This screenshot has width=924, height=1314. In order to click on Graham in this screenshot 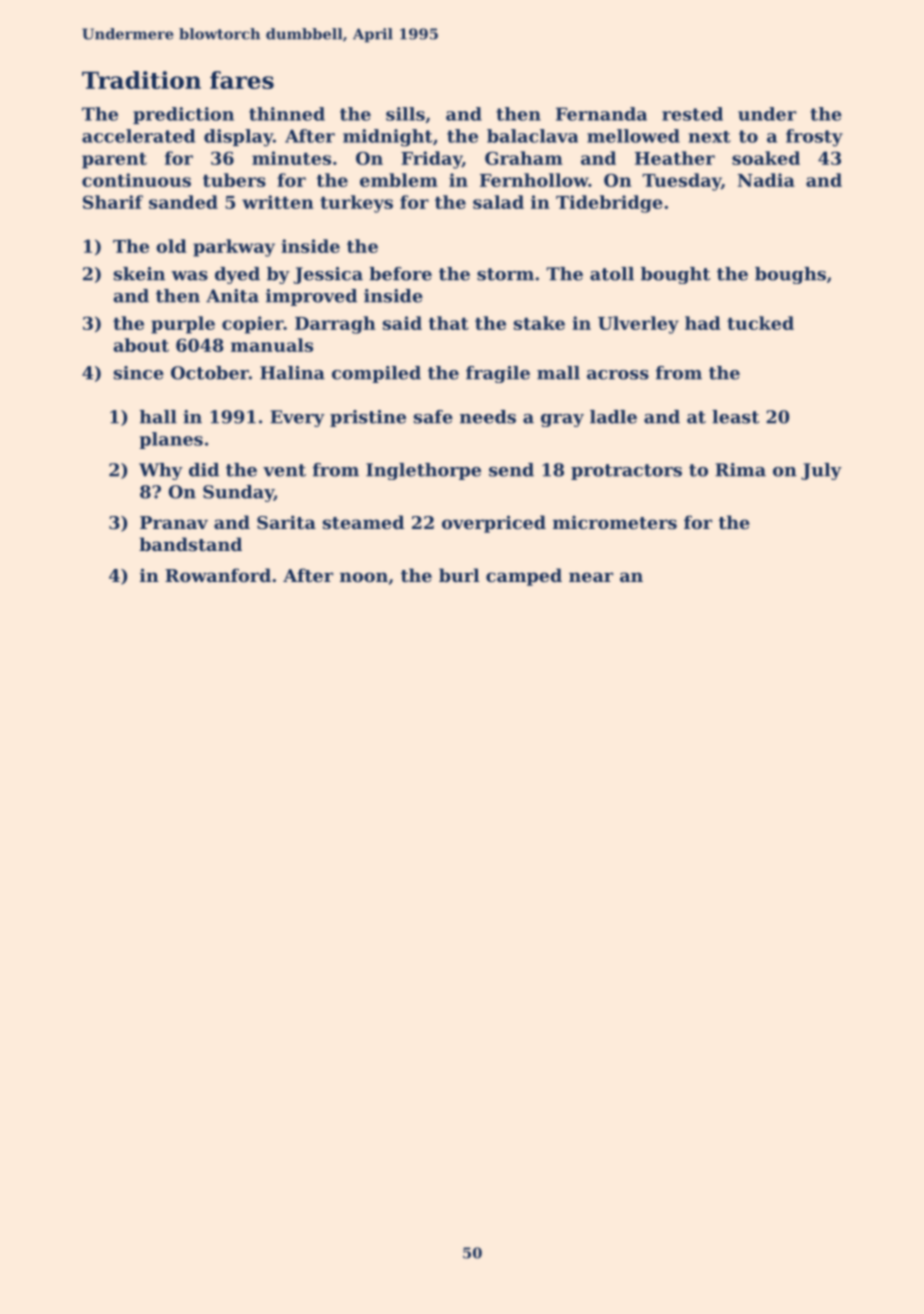, I will do `click(524, 158)`.
